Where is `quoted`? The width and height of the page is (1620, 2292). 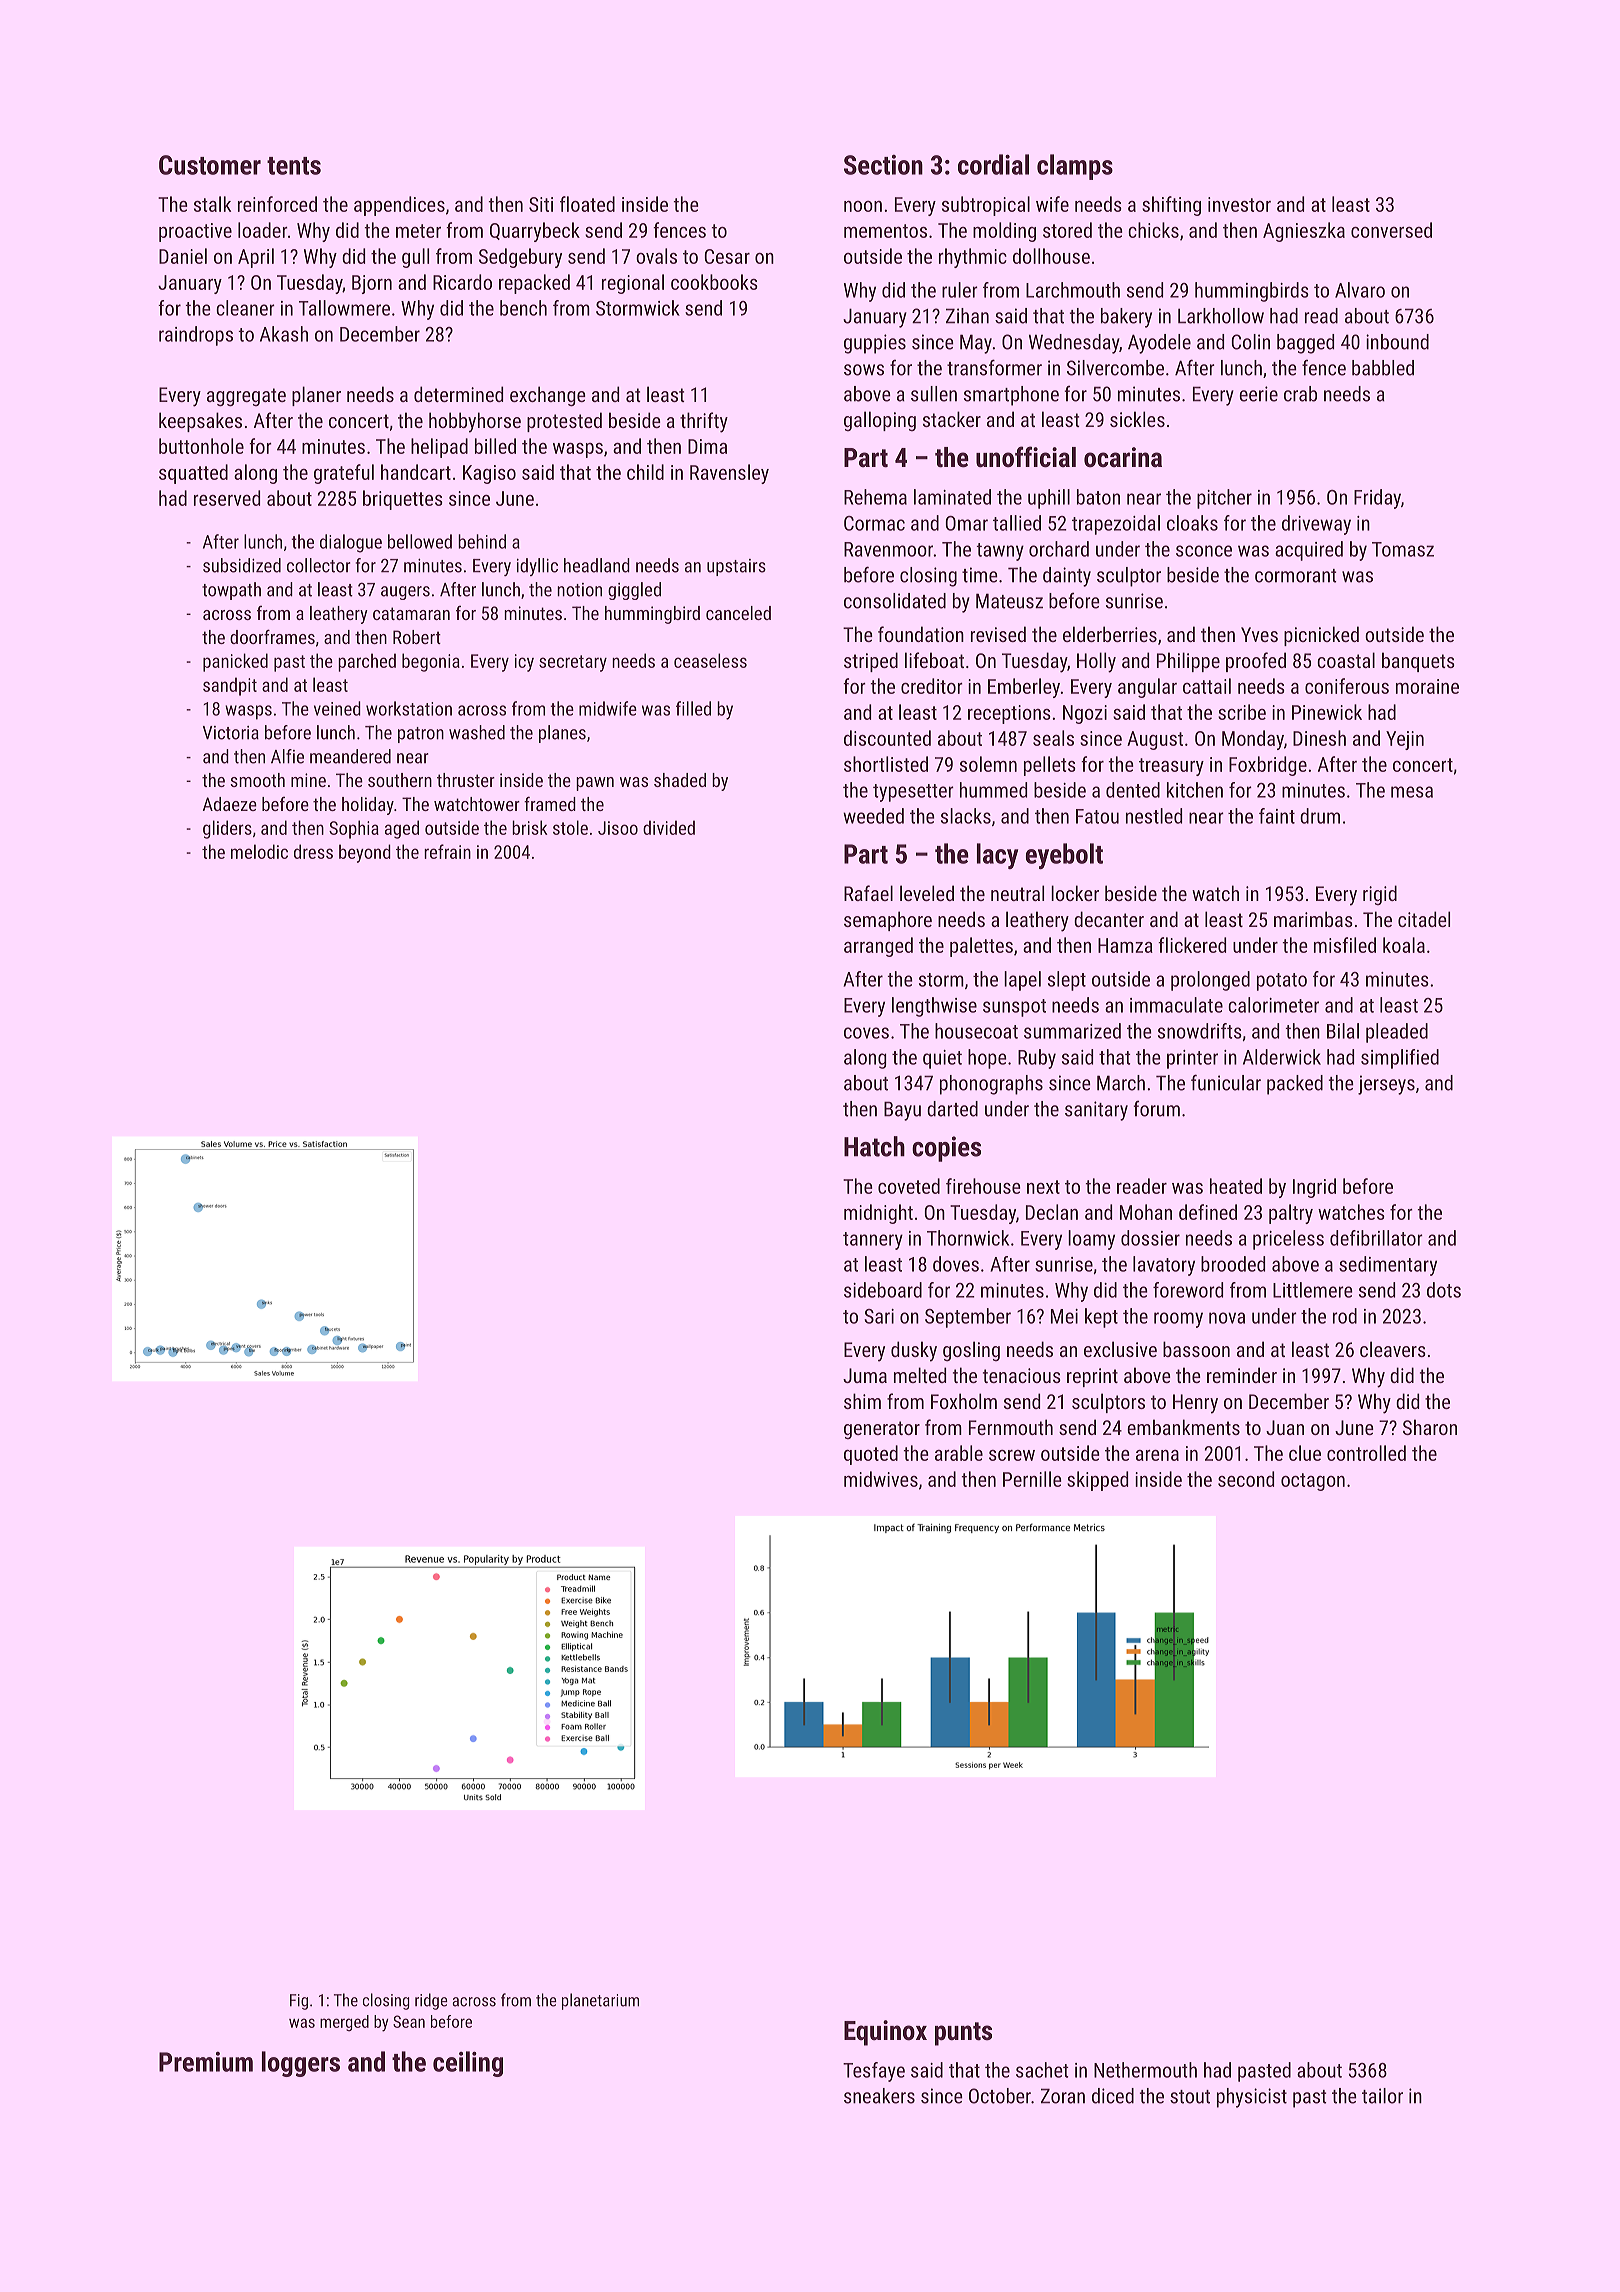
quoted is located at coordinates (871, 1455).
